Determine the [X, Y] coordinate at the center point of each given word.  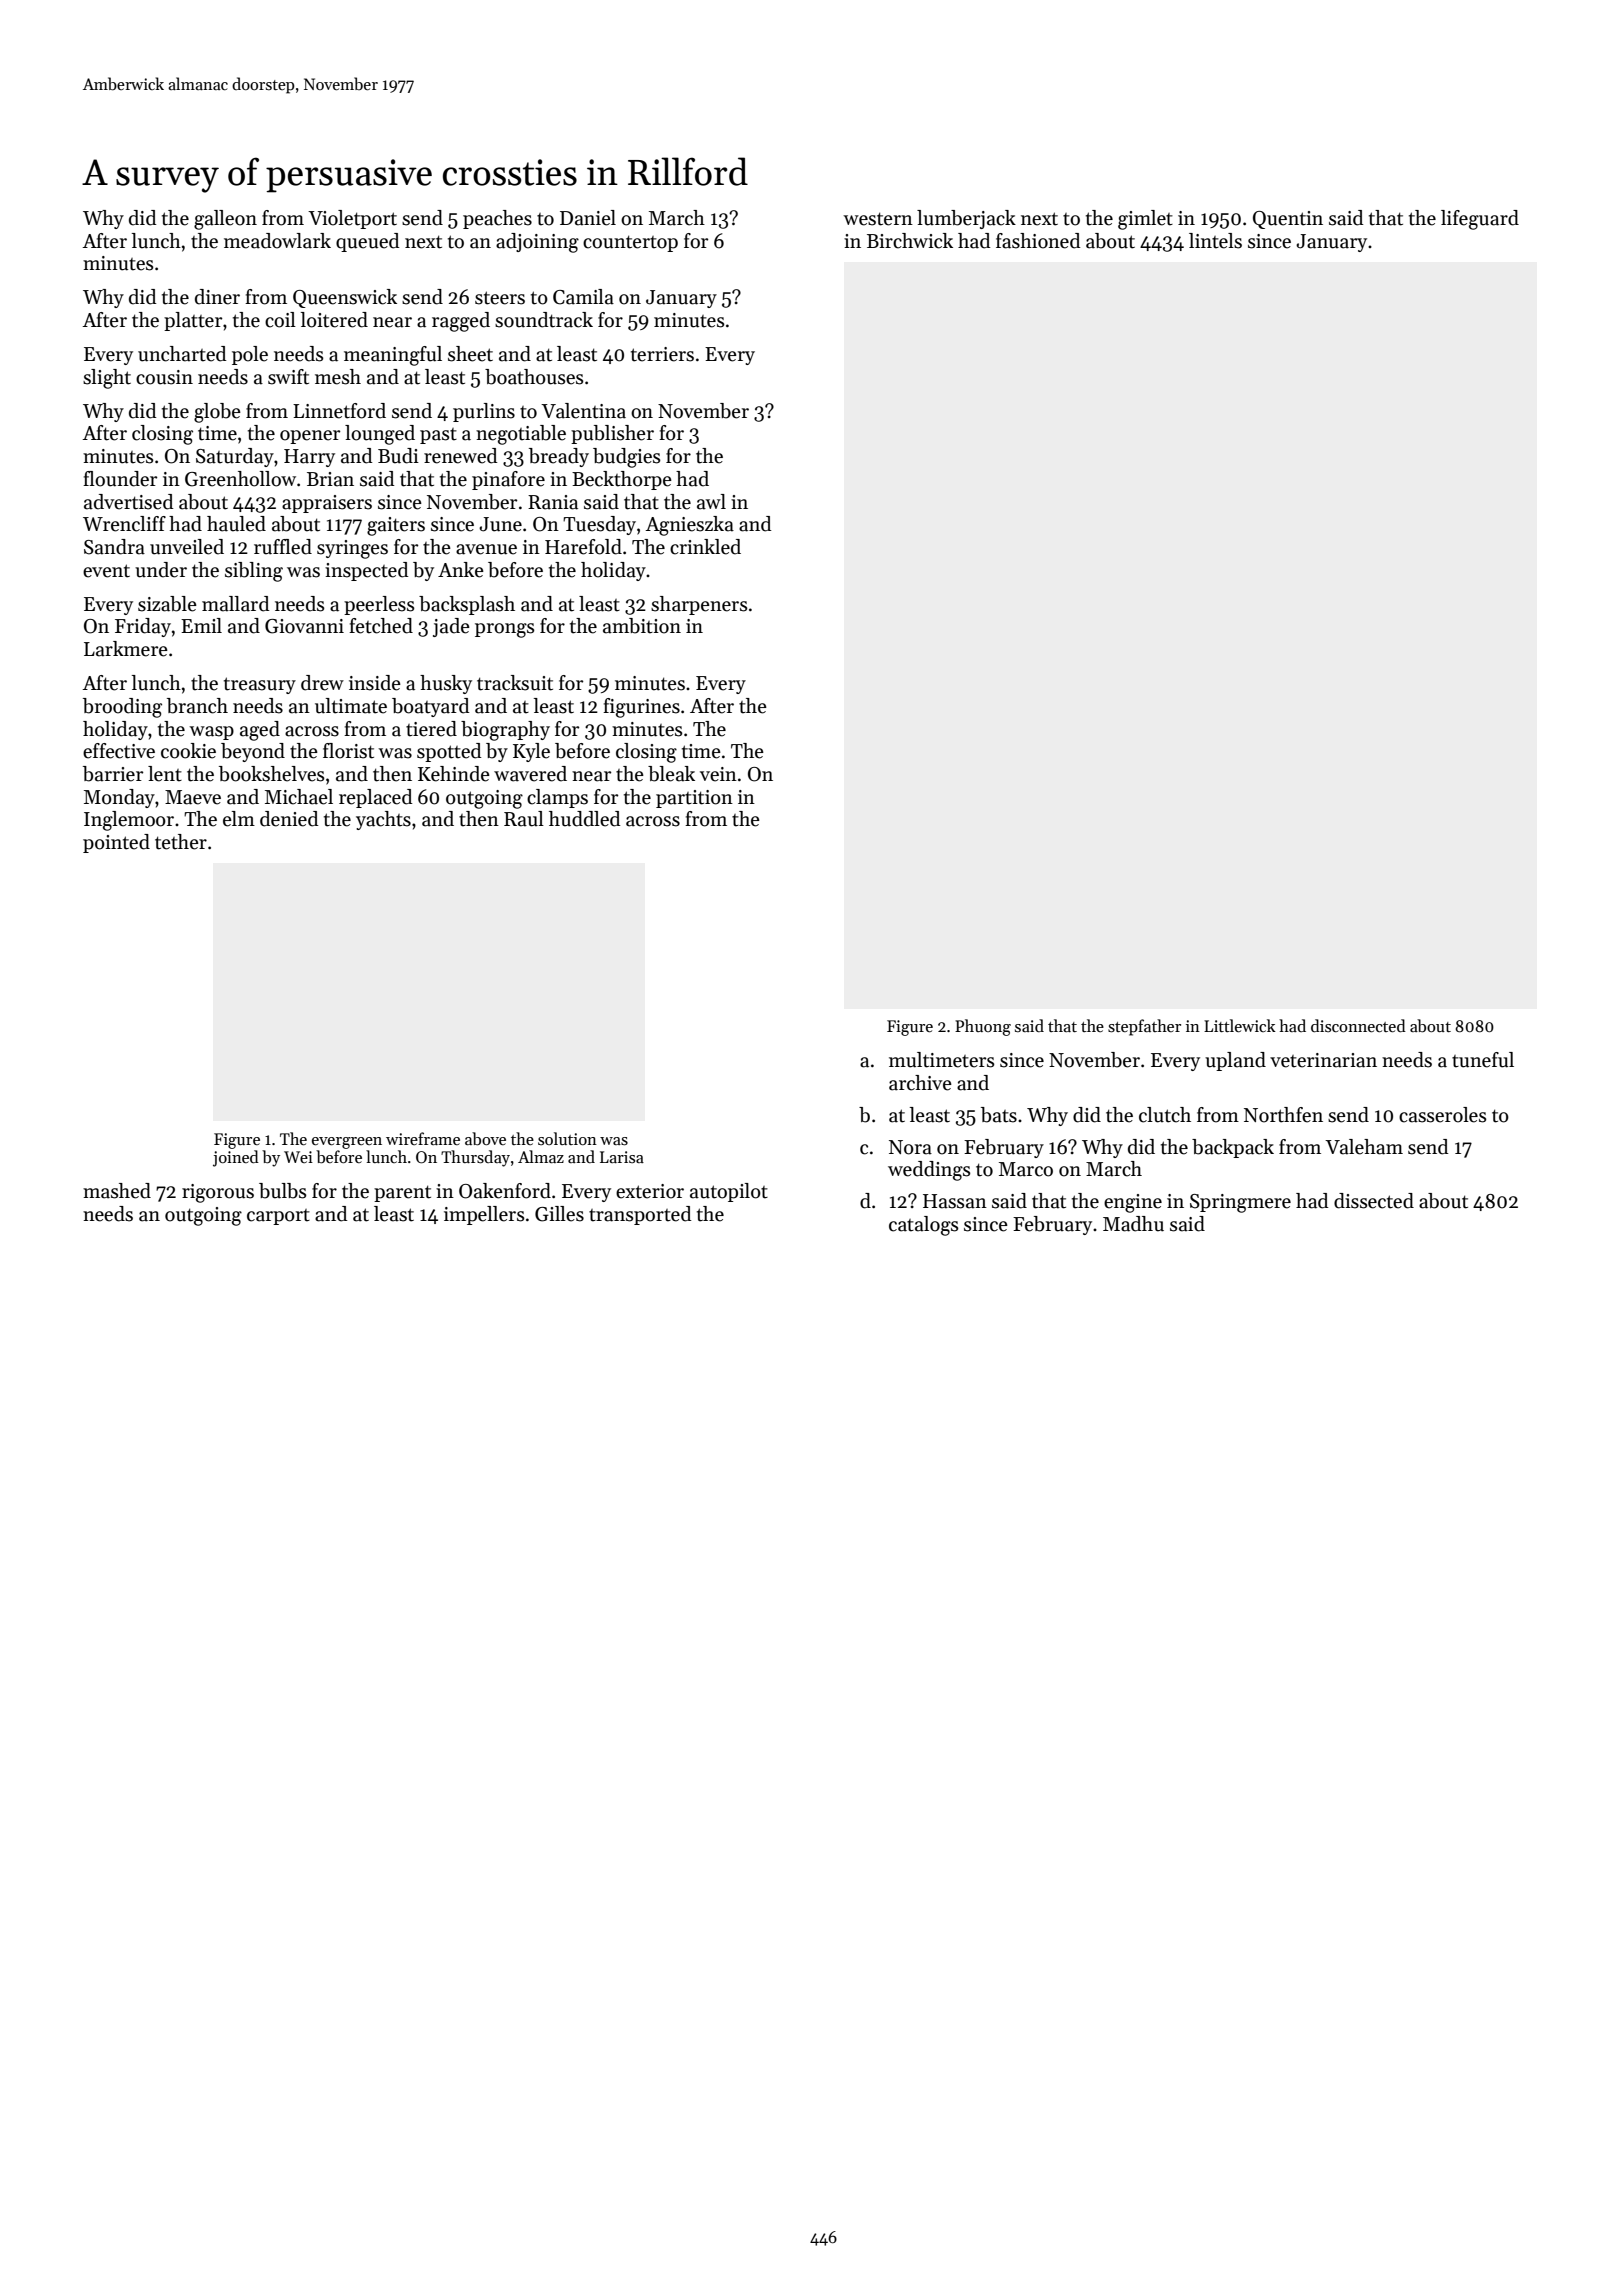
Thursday [475, 1158]
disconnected [1358, 1025]
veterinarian [1323, 1060]
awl [711, 502]
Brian [330, 479]
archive [920, 1083]
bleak [671, 774]
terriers [662, 354]
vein [718, 774]
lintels [1215, 241]
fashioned [1038, 241]
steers [500, 298]
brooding [122, 708]
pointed [116, 843]
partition [694, 799]
